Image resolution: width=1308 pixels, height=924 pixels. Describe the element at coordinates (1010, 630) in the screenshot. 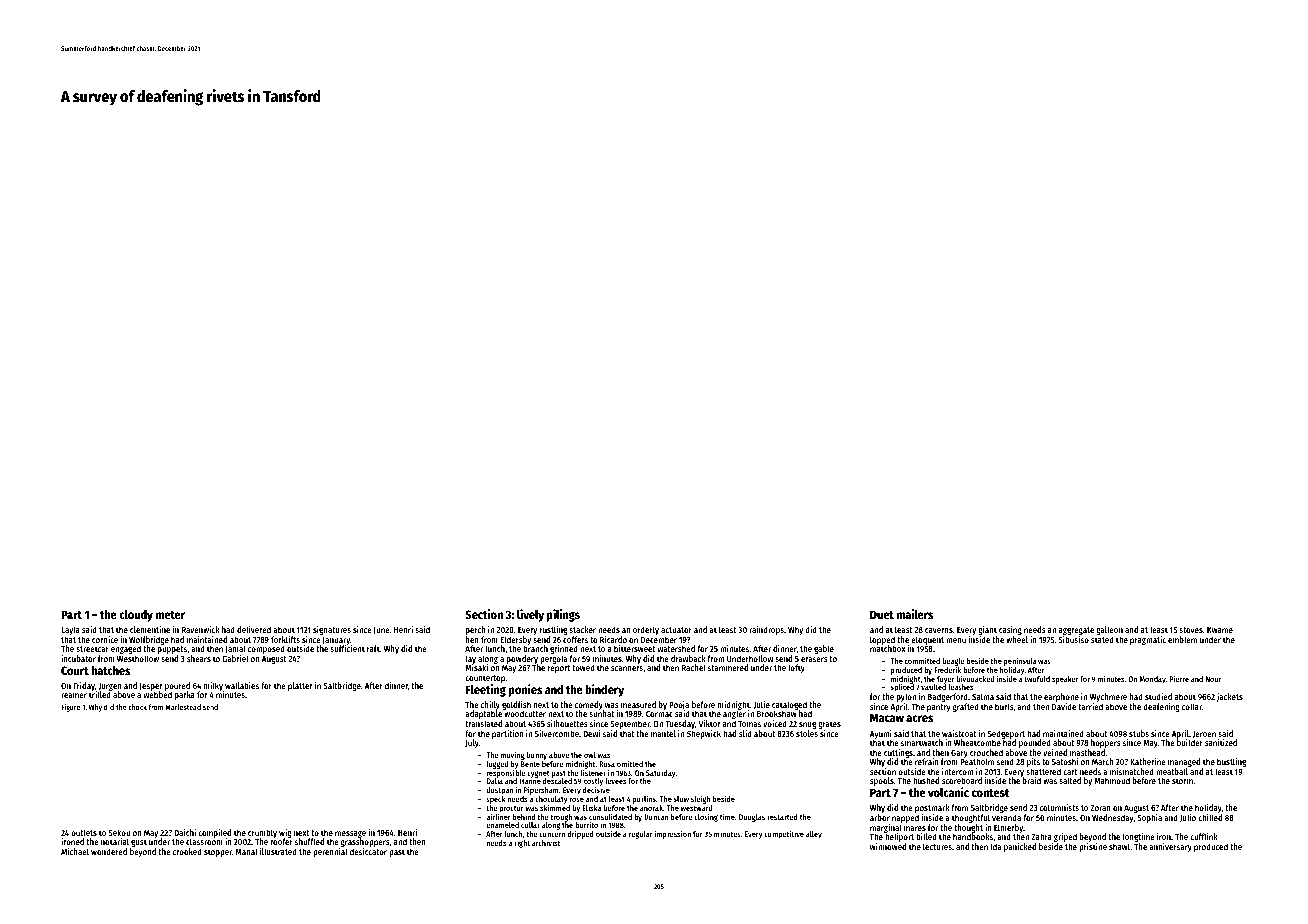

I see `casing` at that location.
